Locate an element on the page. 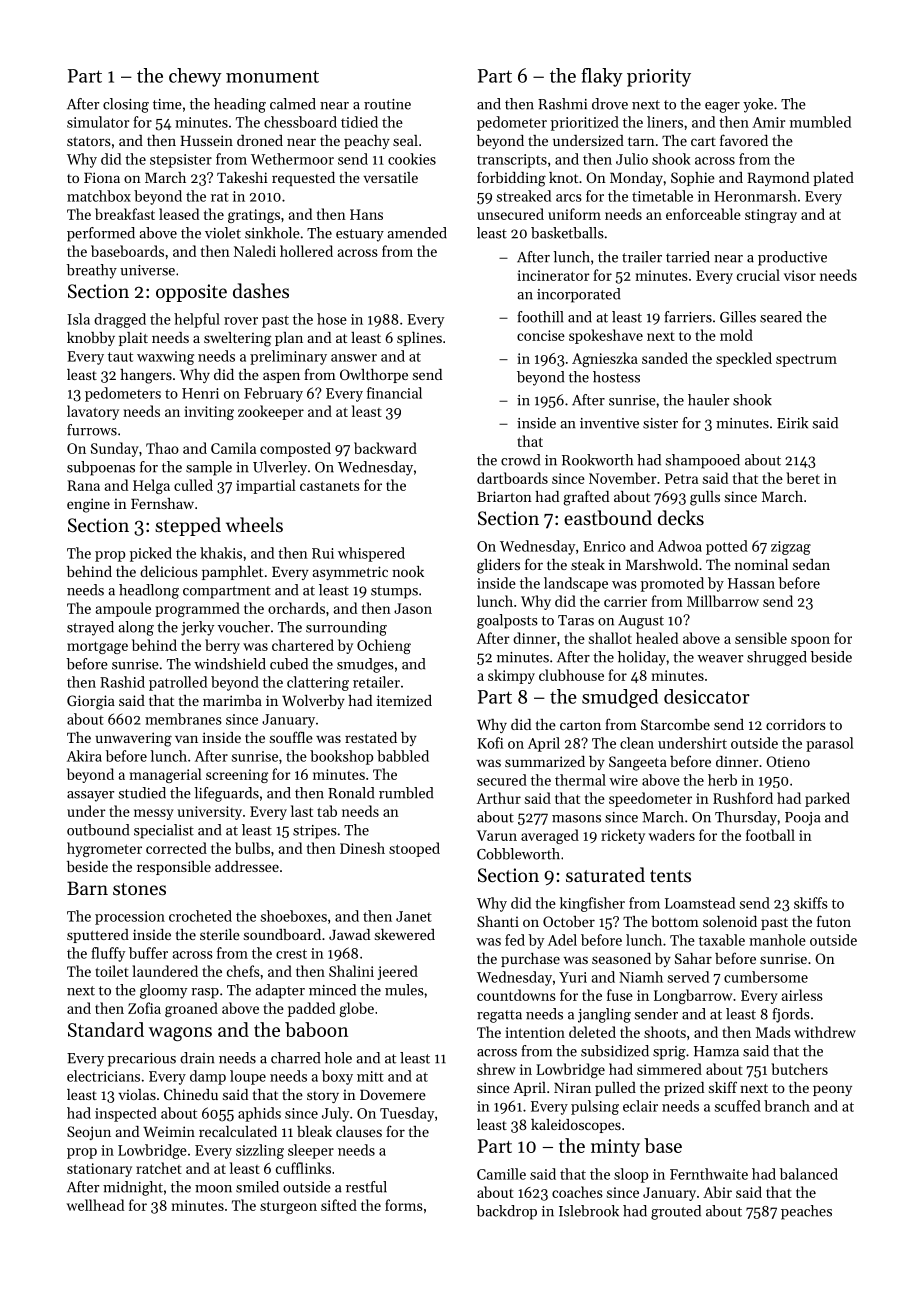 This image has height=1308, width=924. futon is located at coordinates (834, 921).
